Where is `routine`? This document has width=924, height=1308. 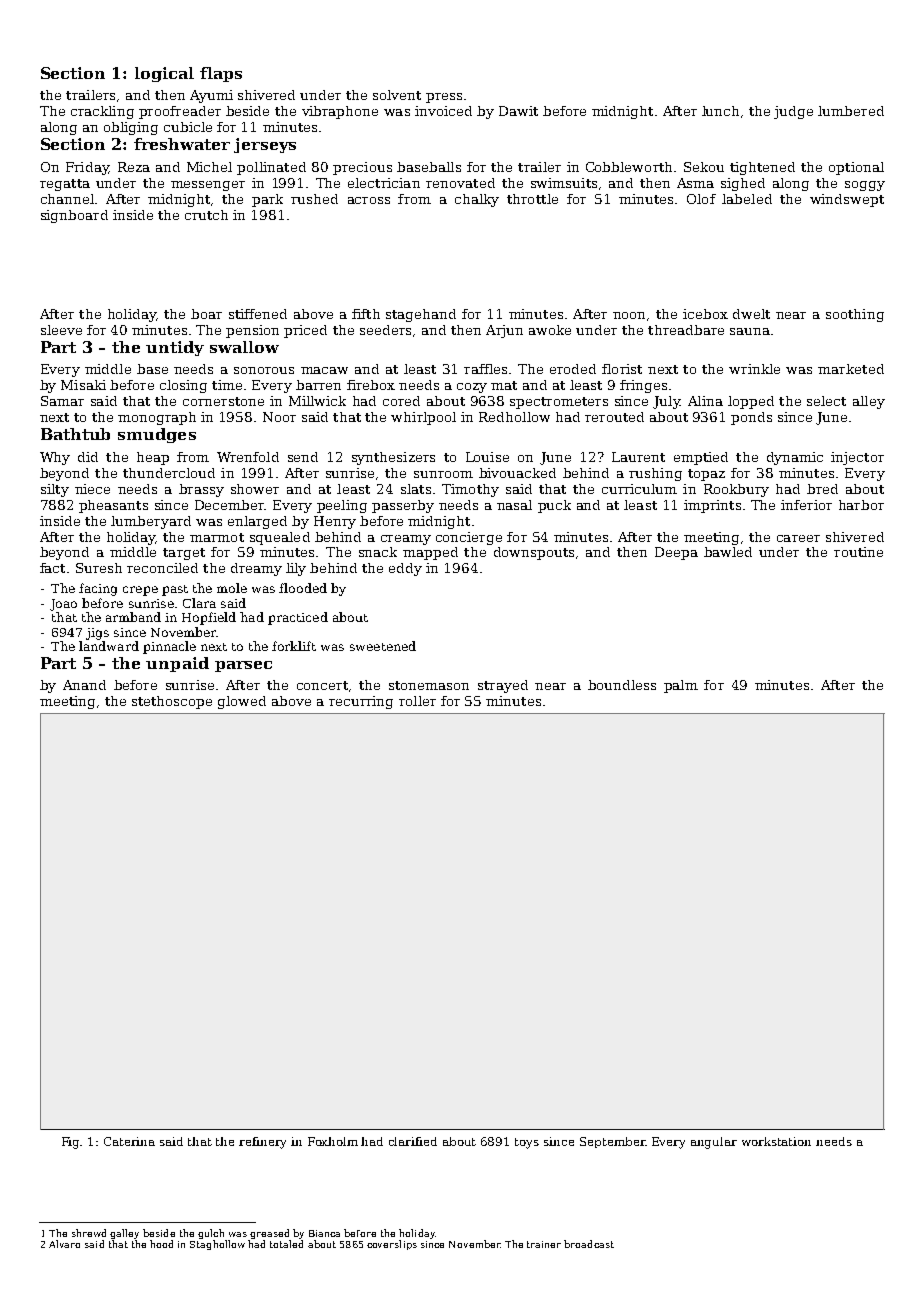 routine is located at coordinates (858, 552).
